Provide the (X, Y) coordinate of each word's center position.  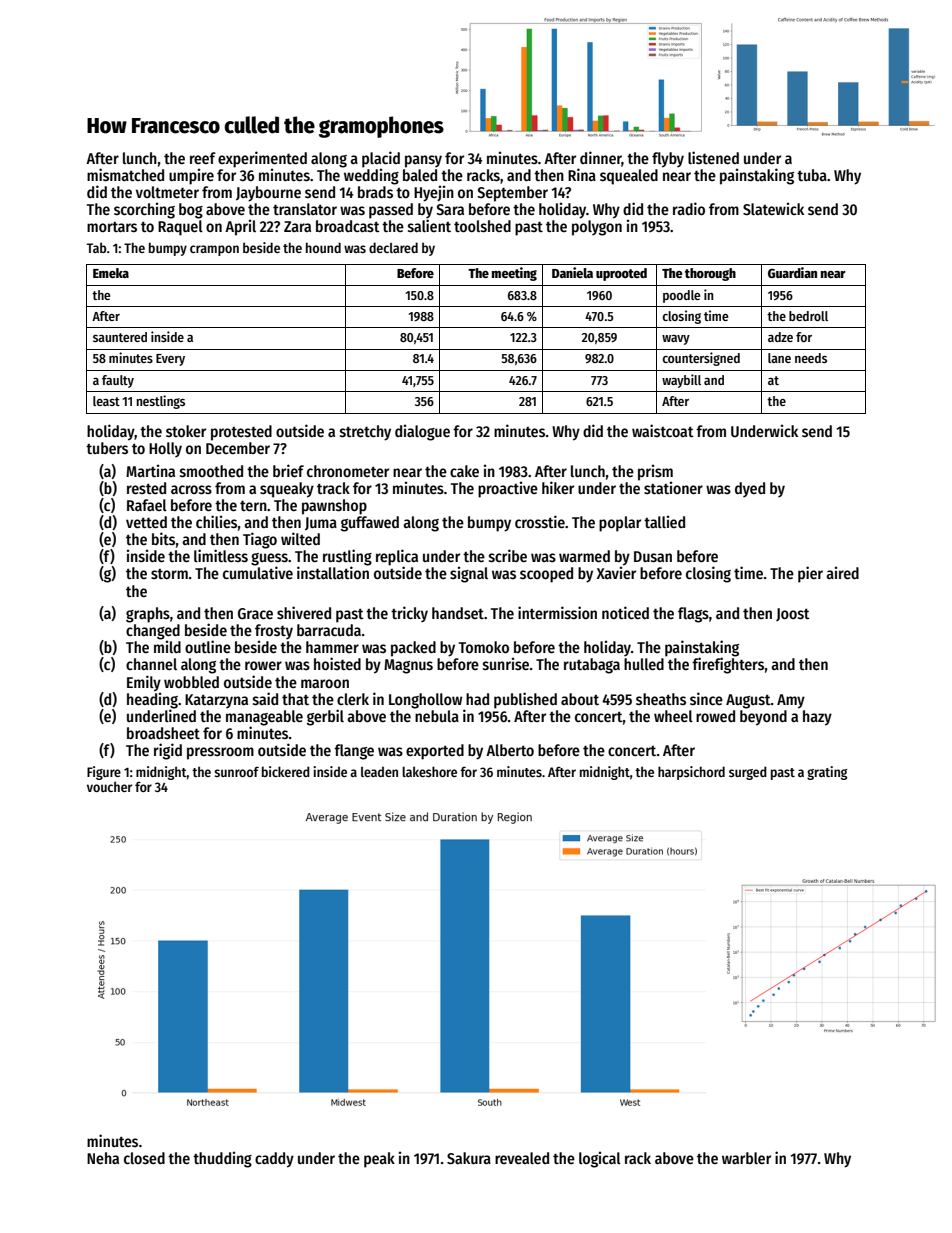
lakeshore (429, 771)
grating (827, 773)
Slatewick (773, 208)
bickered (286, 771)
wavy (676, 340)
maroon (325, 683)
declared (393, 247)
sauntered (120, 337)
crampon (214, 250)
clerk (353, 699)
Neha (103, 1158)
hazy (817, 718)
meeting (514, 274)
